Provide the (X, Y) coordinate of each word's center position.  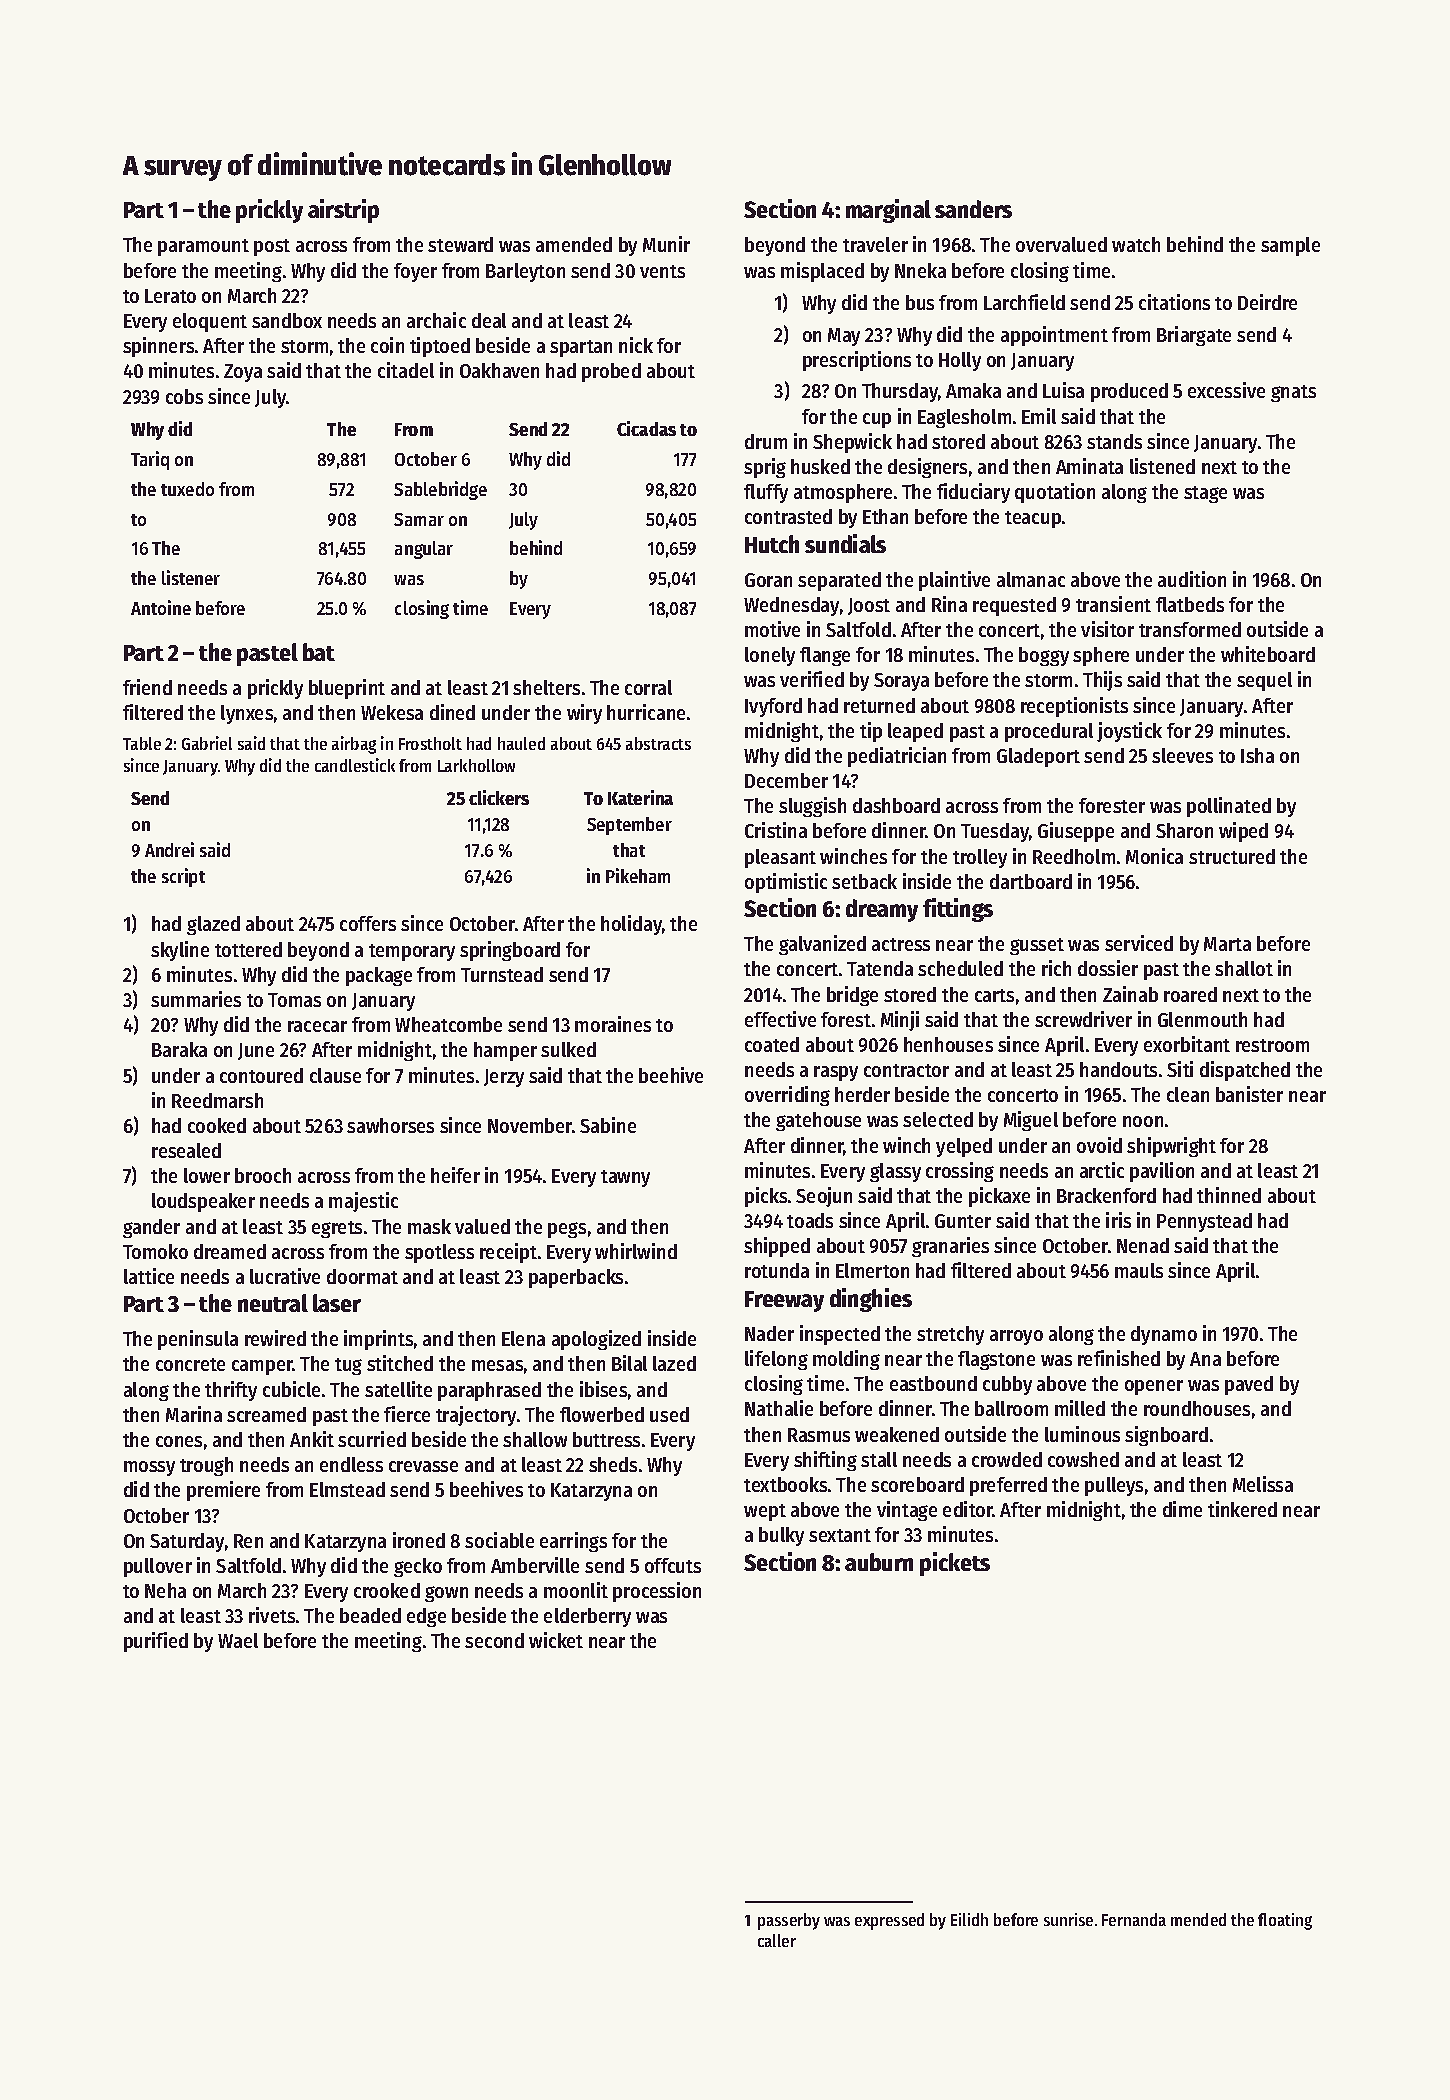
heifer (455, 1175)
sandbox (287, 320)
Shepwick (852, 443)
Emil (1039, 416)
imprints (378, 1340)
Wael (238, 1640)
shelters (546, 687)
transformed (1190, 629)
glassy (895, 1172)
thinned (1229, 1195)
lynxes (247, 714)
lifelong (776, 1360)
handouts (1118, 1069)
